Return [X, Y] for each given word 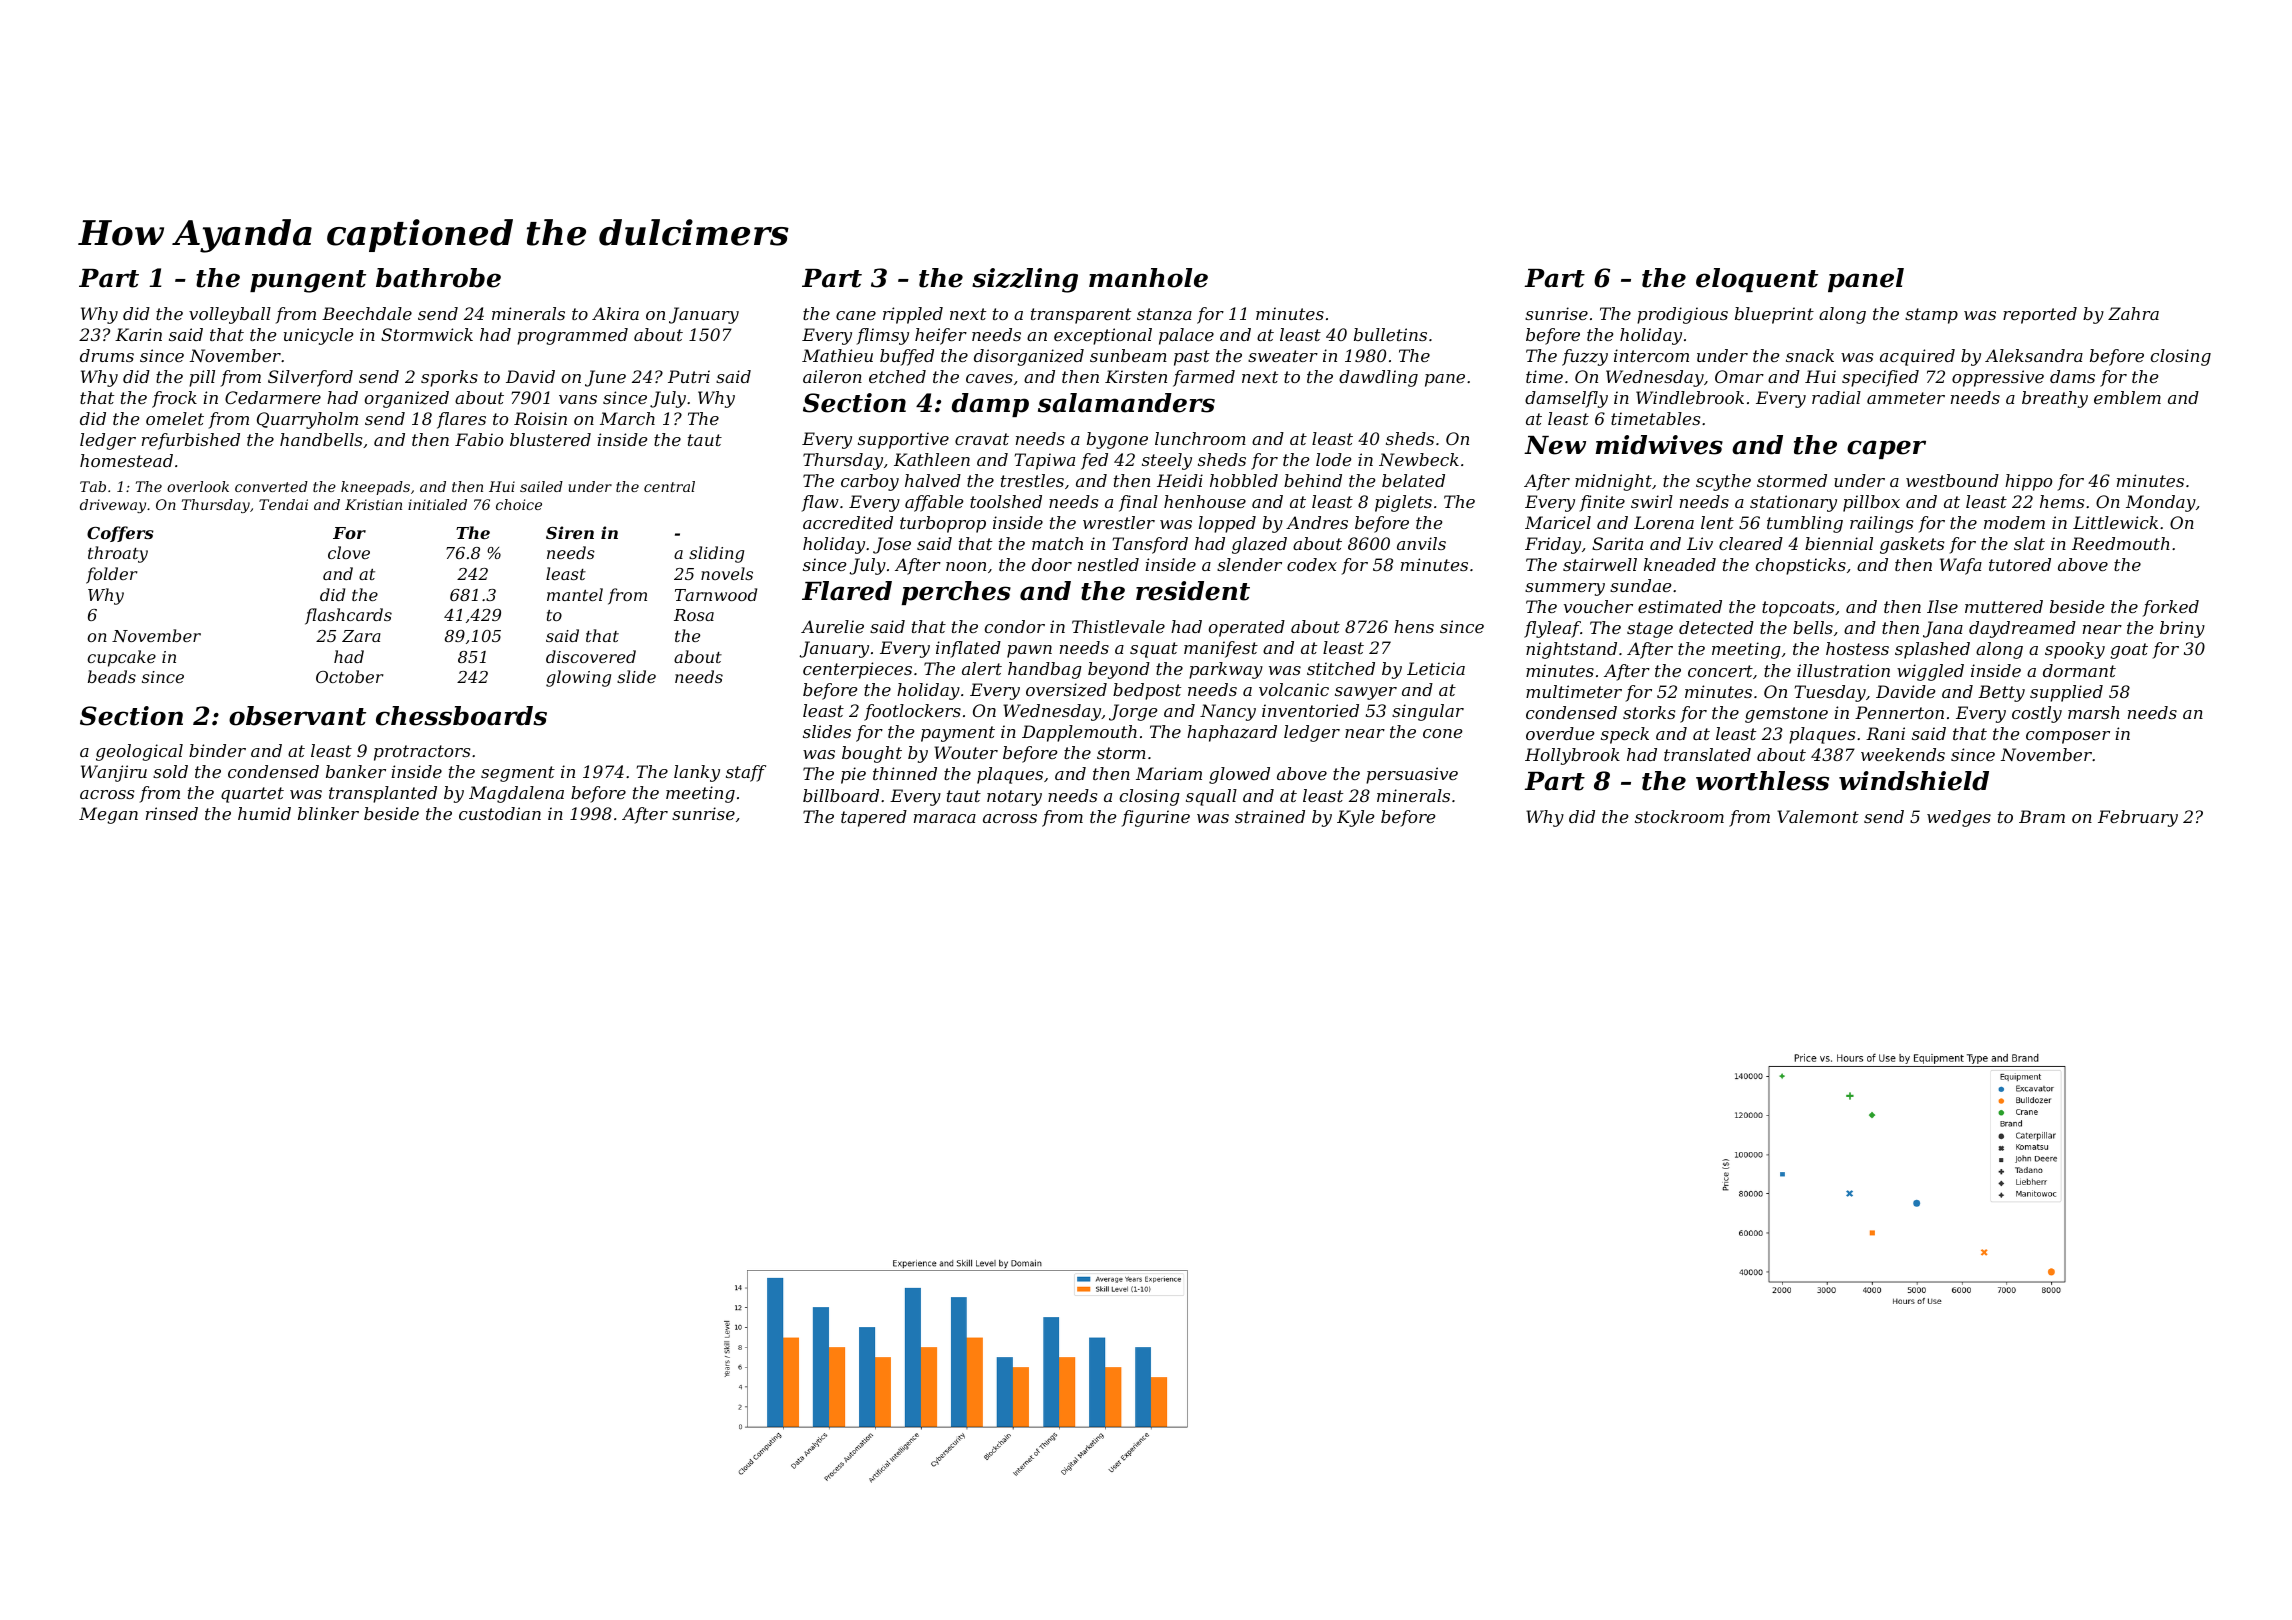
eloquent [1757, 280]
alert [982, 668]
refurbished [191, 441]
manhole [1148, 278]
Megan [108, 815]
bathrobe [438, 278]
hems [2062, 501]
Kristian [373, 504]
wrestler [1119, 522]
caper [1886, 449]
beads [112, 676]
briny [2182, 629]
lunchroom [1200, 438]
